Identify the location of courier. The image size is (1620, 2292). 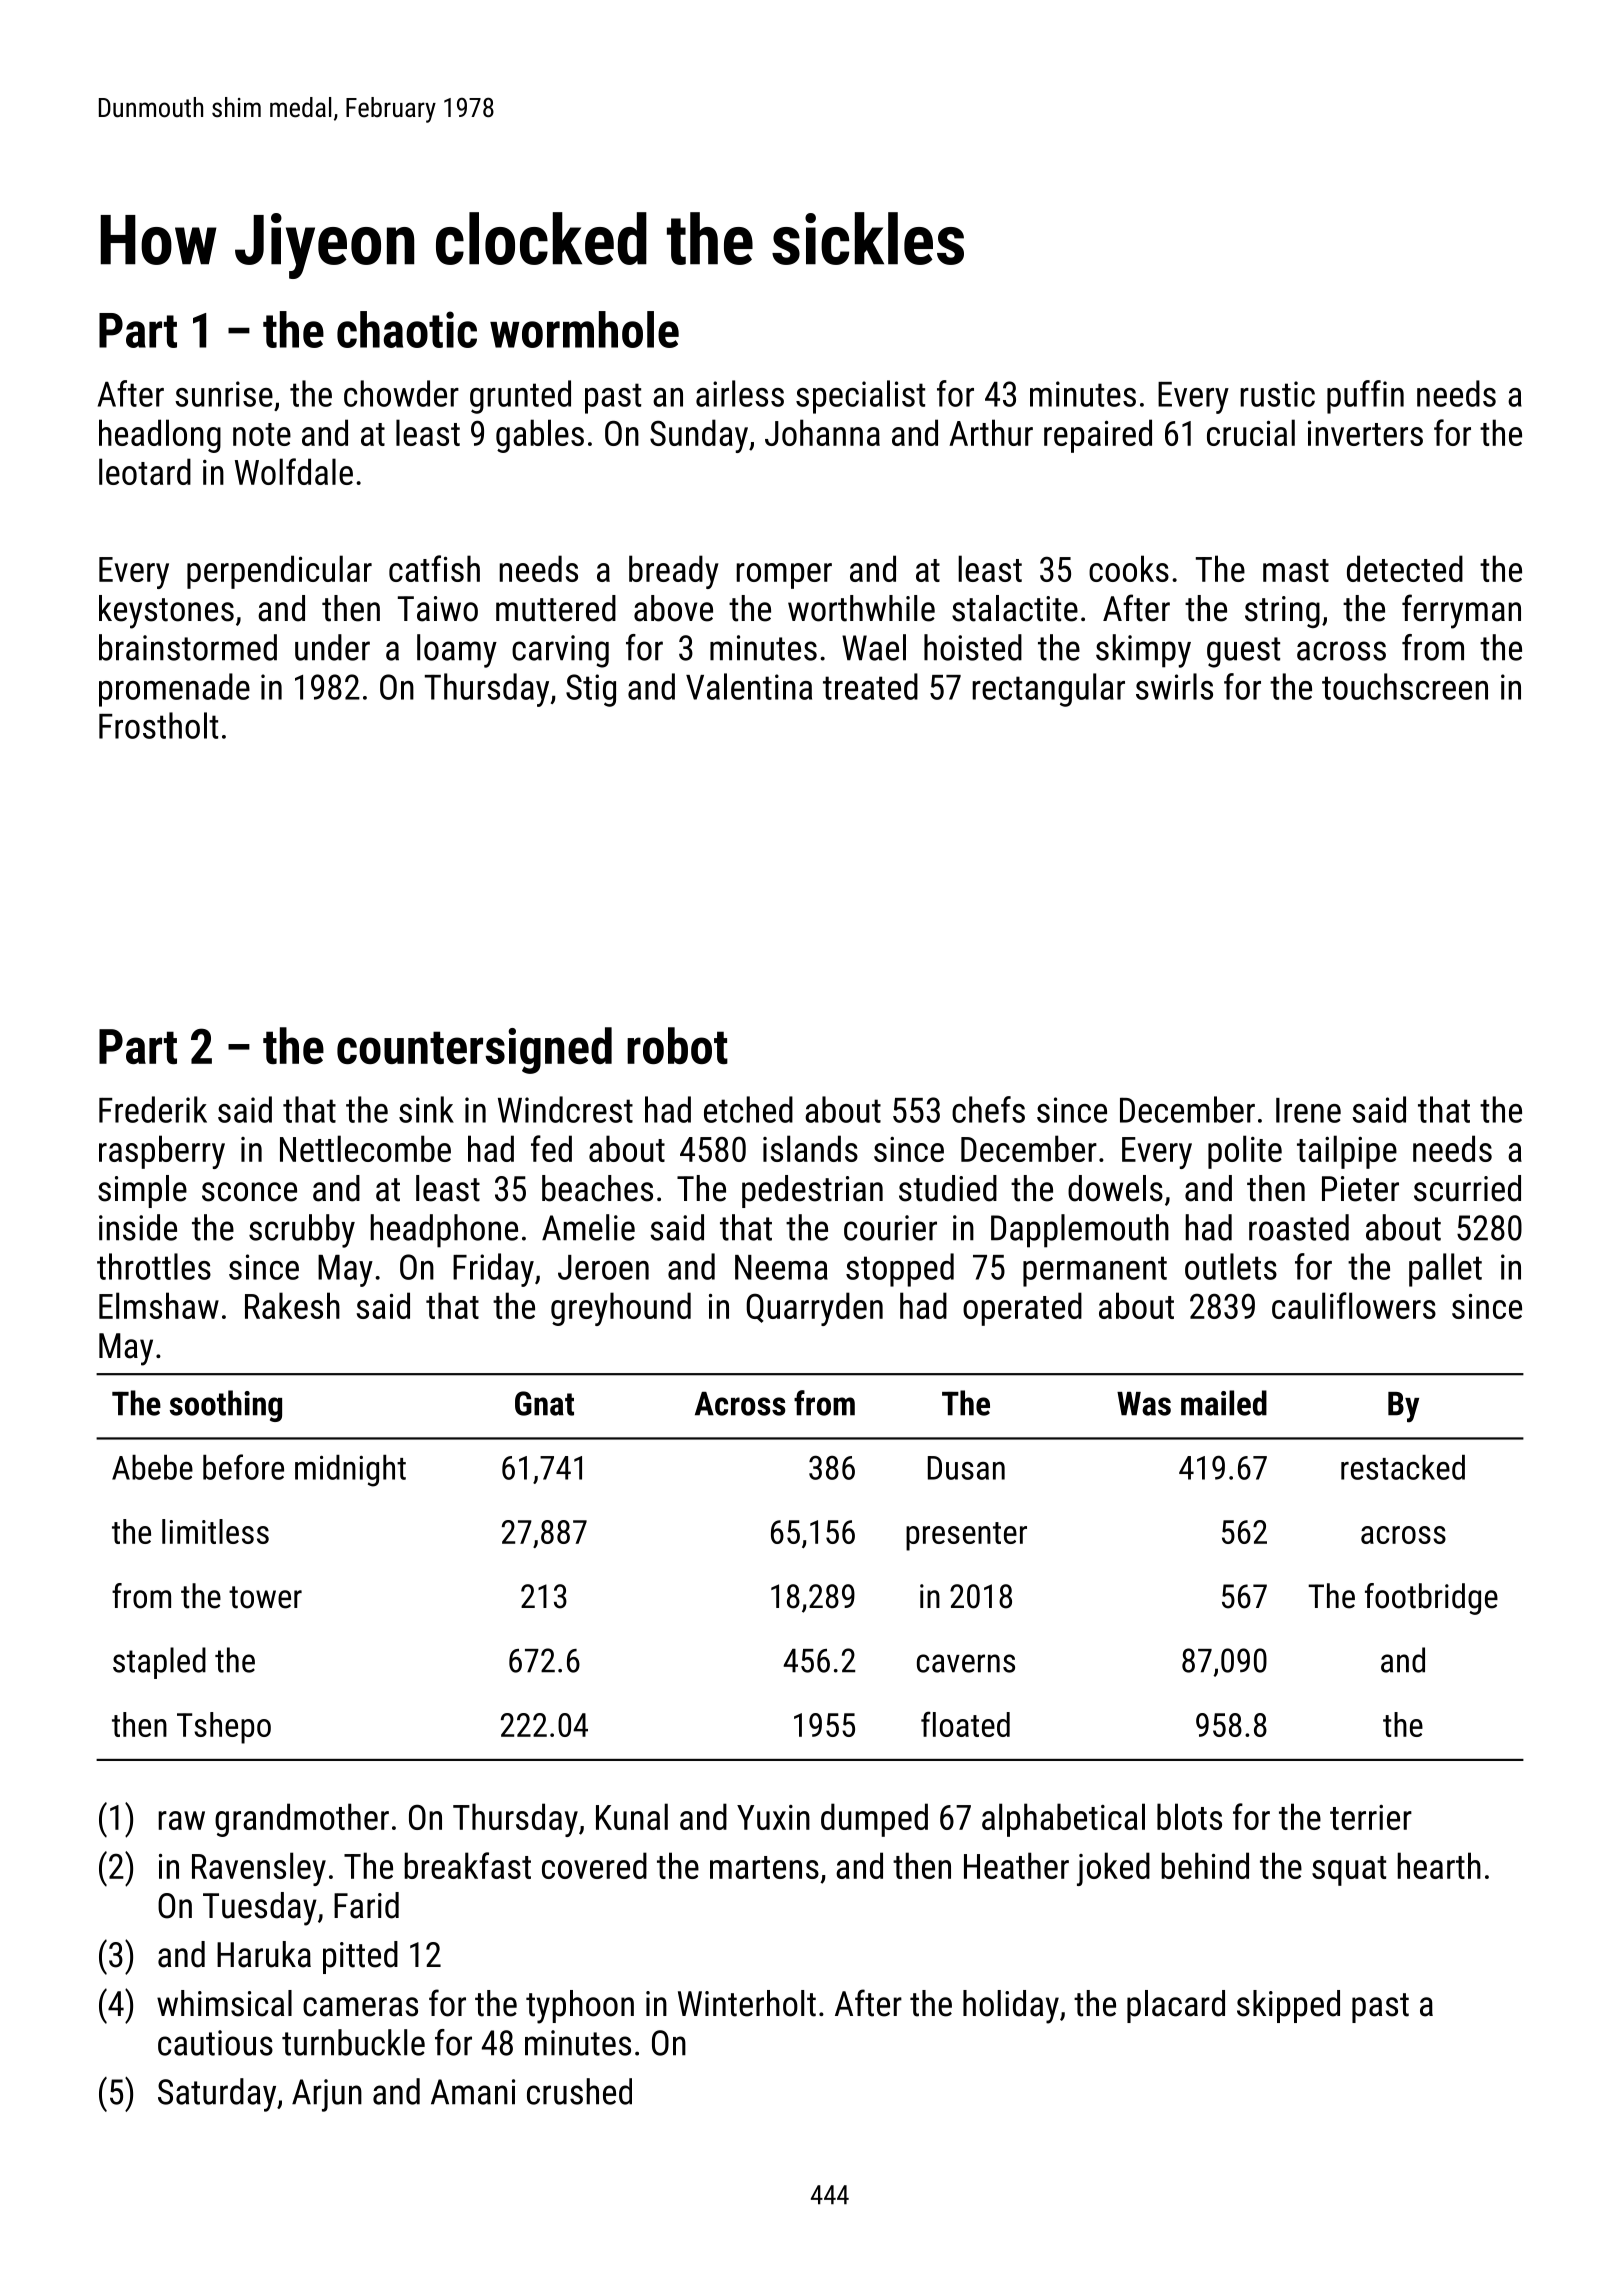
(890, 1228).
